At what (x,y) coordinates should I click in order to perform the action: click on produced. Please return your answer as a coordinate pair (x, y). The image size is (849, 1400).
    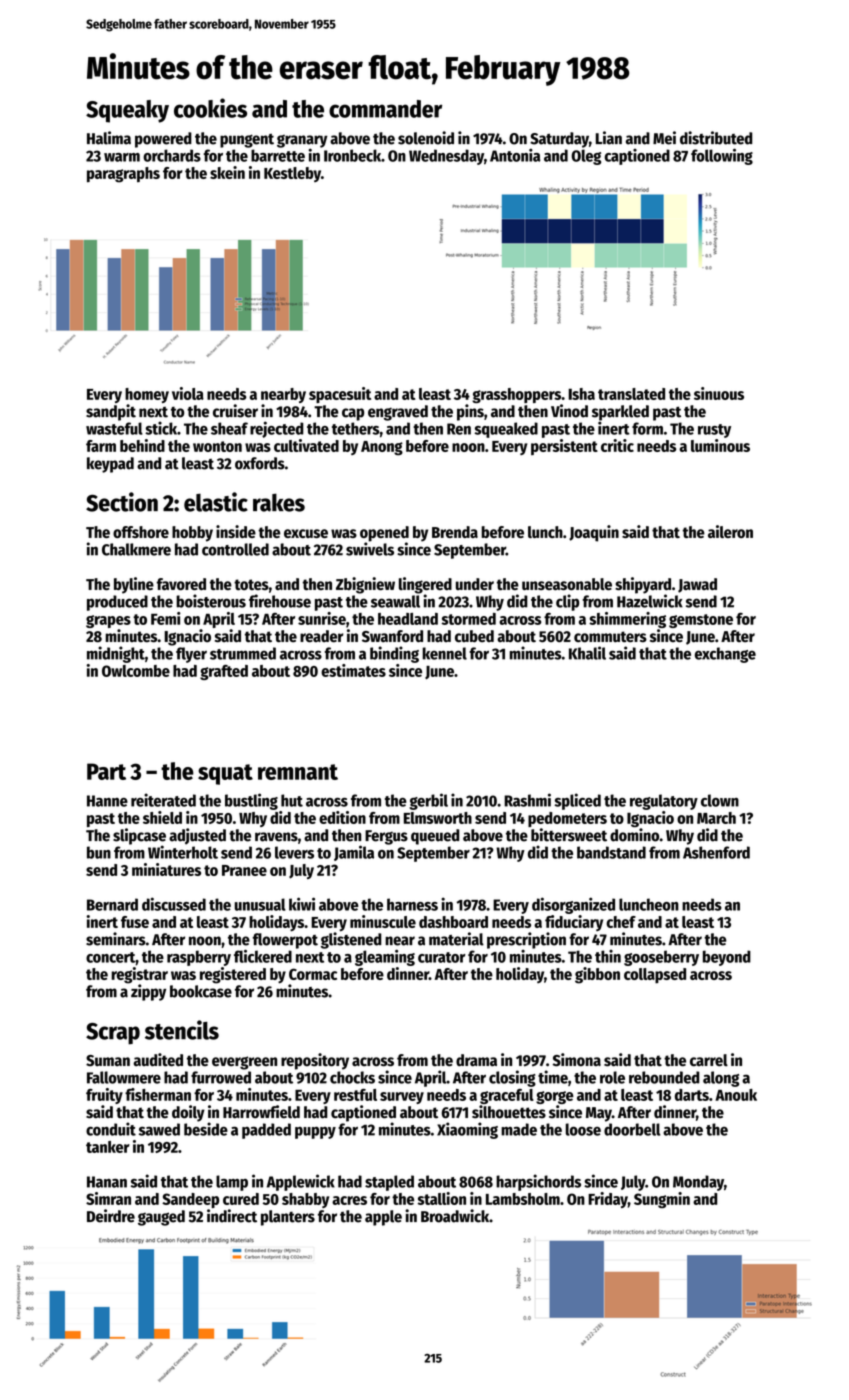
    Looking at the image, I should click on (117, 603).
